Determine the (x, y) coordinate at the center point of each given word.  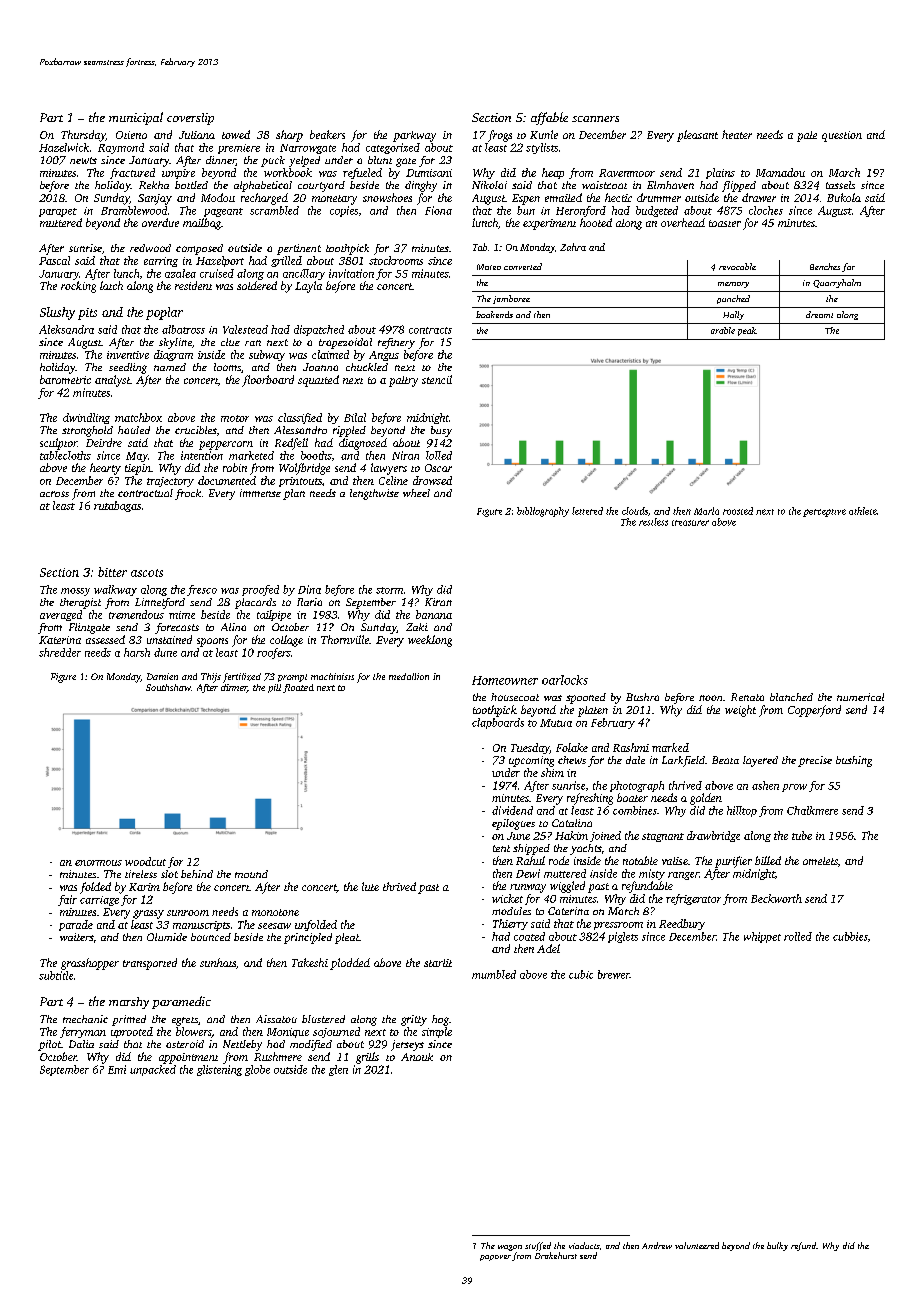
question (842, 136)
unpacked (153, 1070)
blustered (323, 1019)
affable (549, 118)
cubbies (850, 936)
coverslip (190, 119)
